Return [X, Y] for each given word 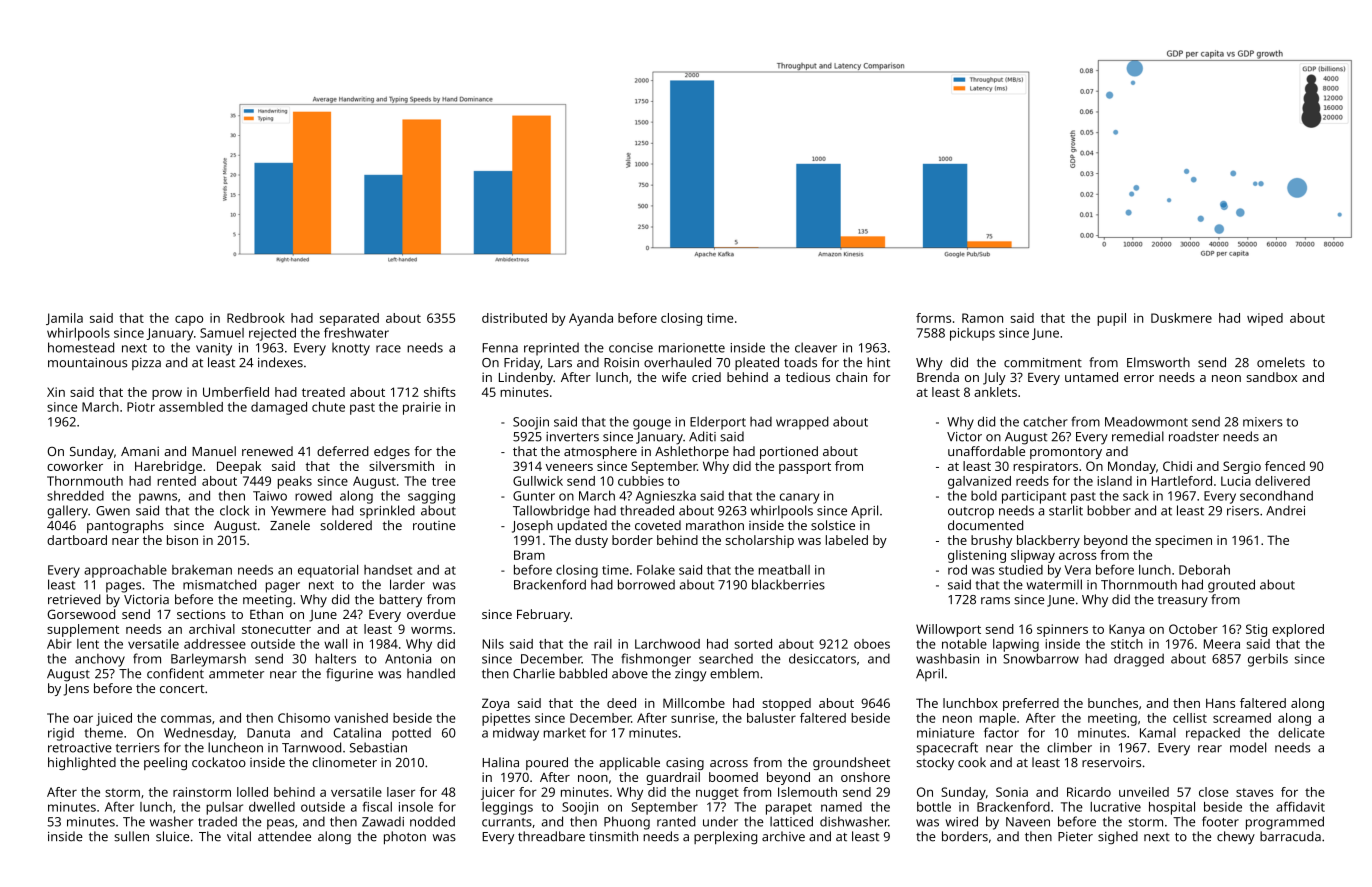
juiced [114, 719]
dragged [1139, 660]
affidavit [1300, 806]
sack [1136, 496]
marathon [715, 525]
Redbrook [256, 318]
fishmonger [656, 660]
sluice [172, 836]
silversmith [401, 466]
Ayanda [591, 319]
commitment [1043, 363]
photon [405, 838]
